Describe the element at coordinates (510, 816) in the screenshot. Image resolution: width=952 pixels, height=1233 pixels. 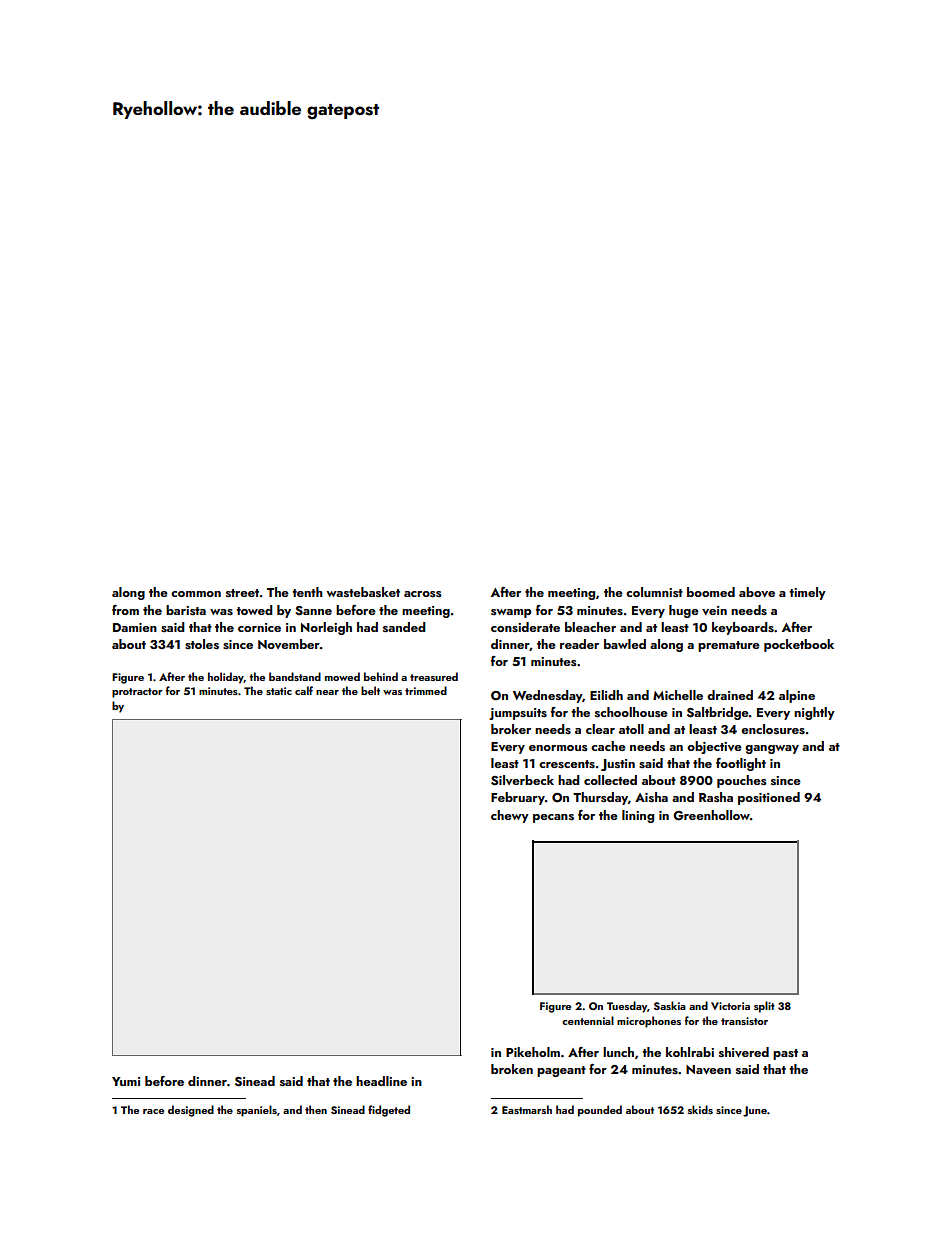
I see `chewy` at that location.
